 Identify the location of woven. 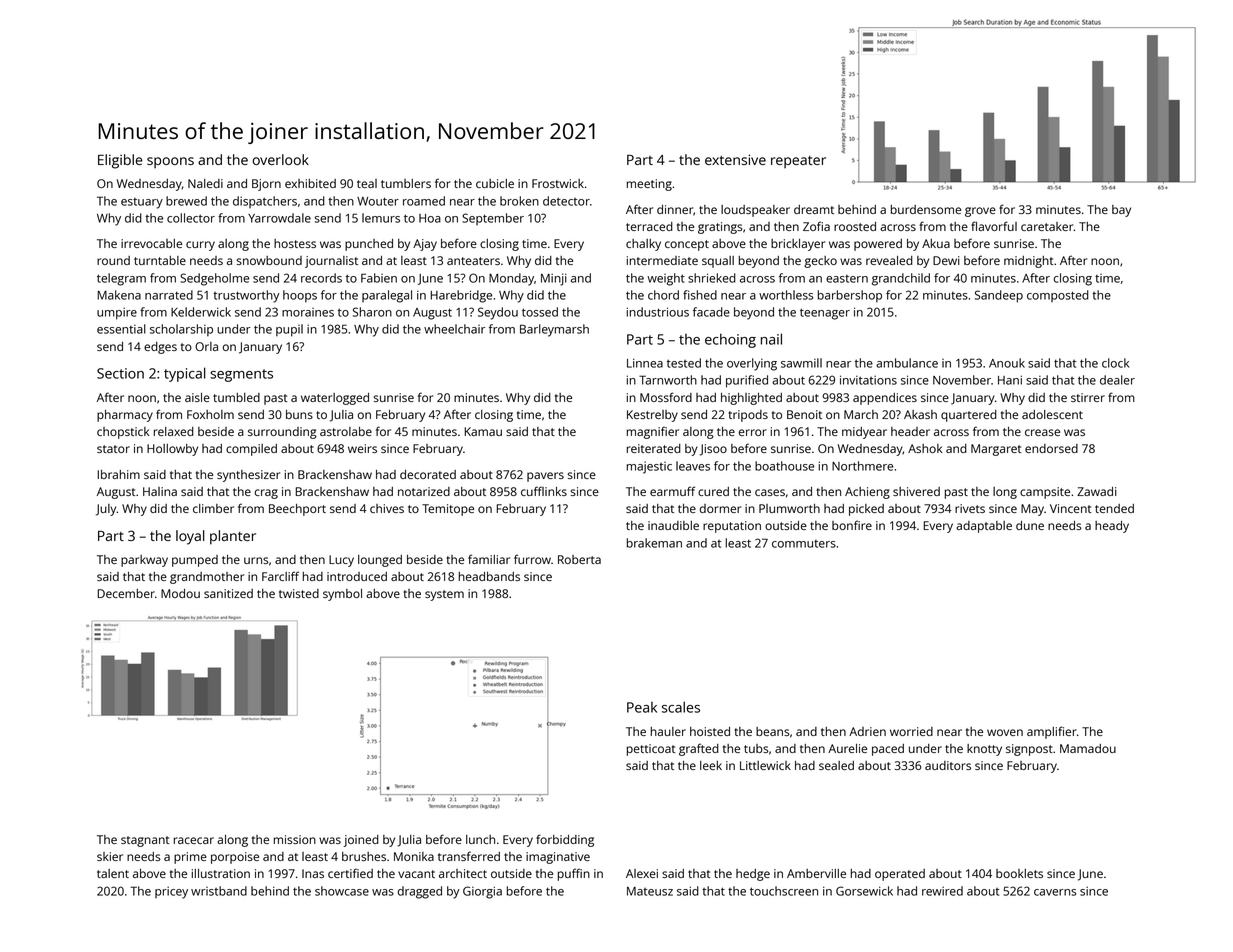
(1005, 732).
